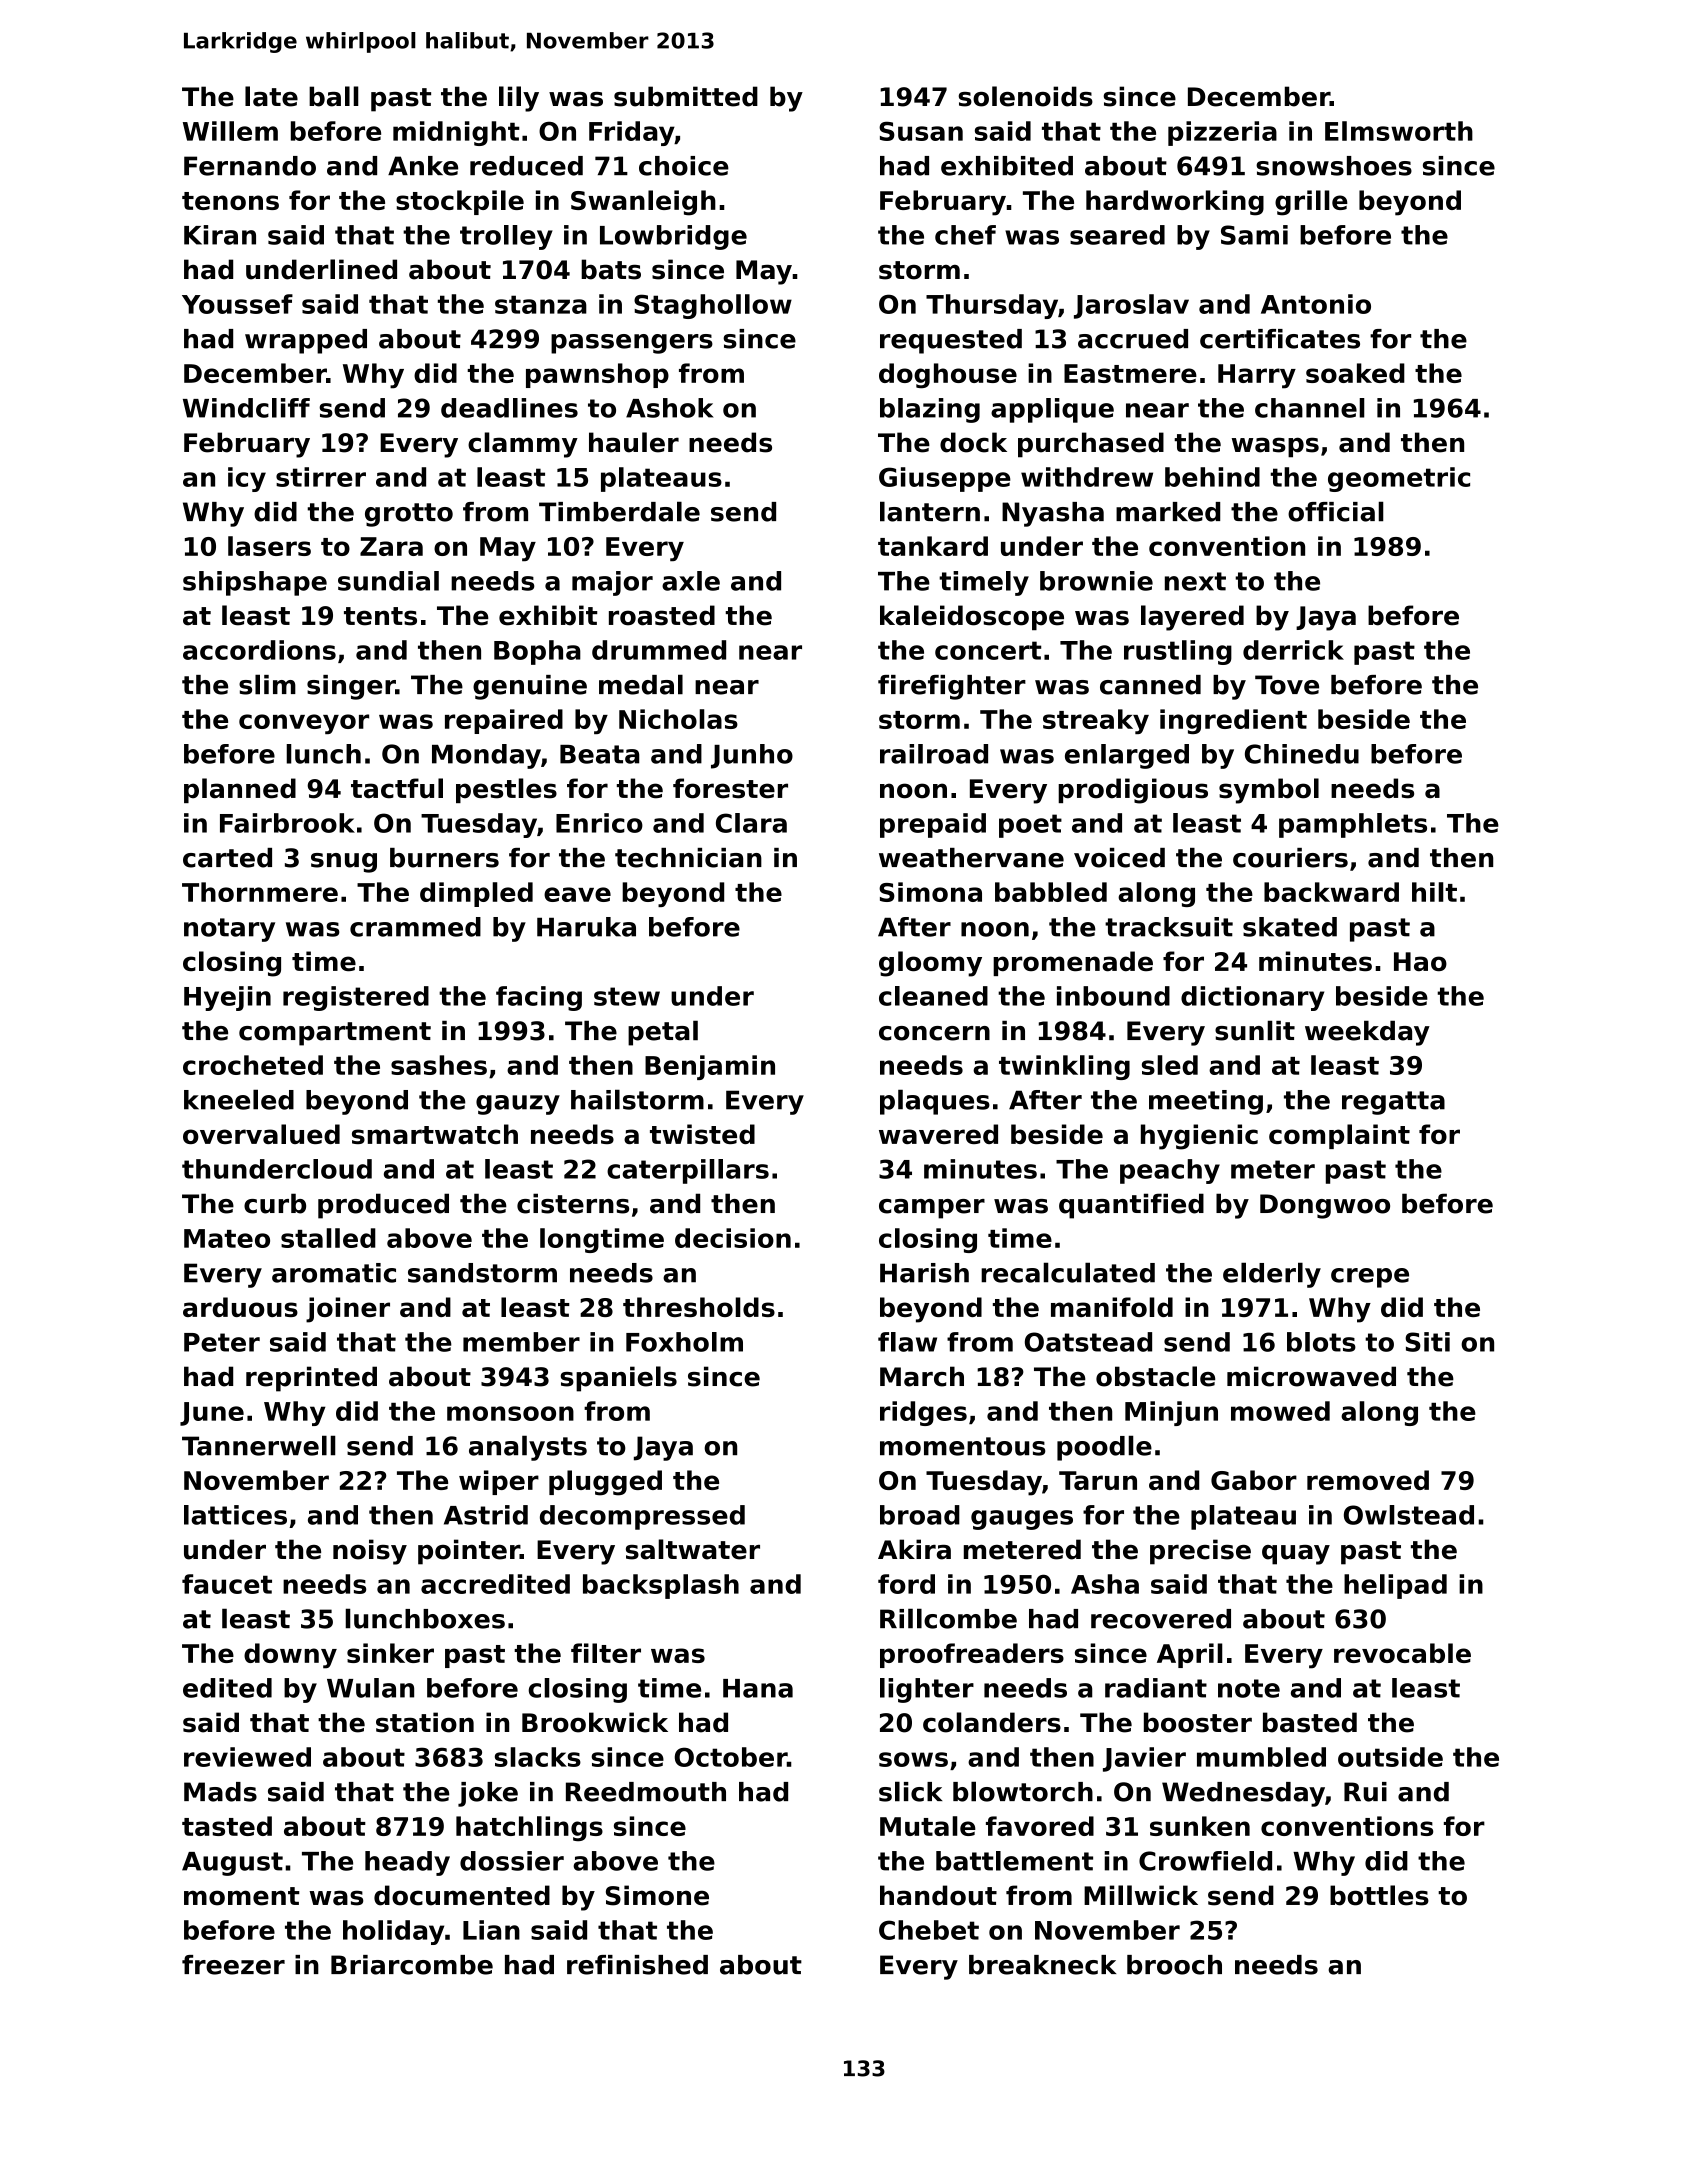 This document has width=1683, height=2178. What do you see at coordinates (952, 687) in the document?
I see `firefighter` at bounding box center [952, 687].
